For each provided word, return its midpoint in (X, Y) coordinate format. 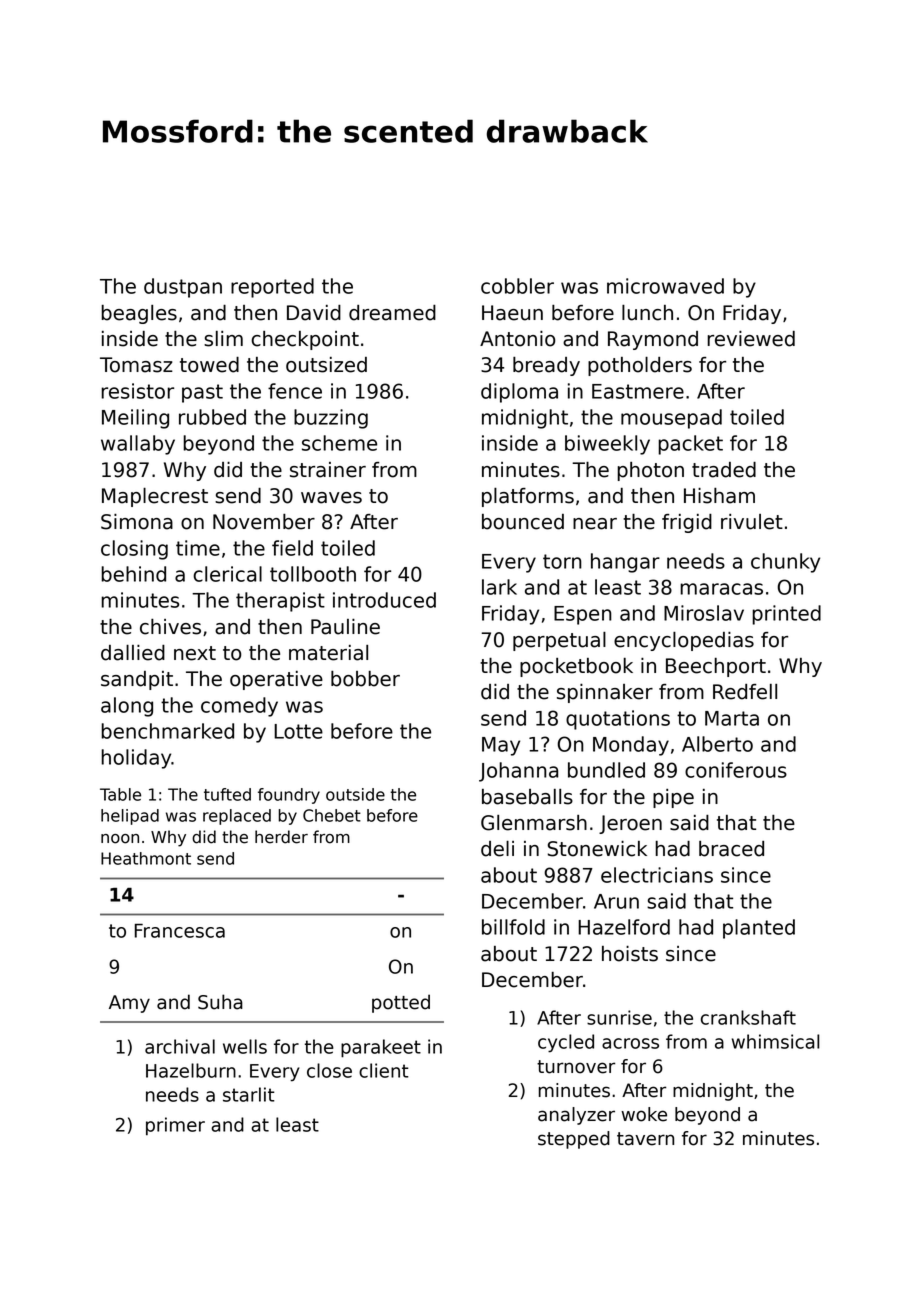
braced (731, 849)
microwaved (665, 286)
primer (175, 1126)
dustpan (183, 288)
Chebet (332, 815)
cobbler (517, 286)
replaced (237, 817)
